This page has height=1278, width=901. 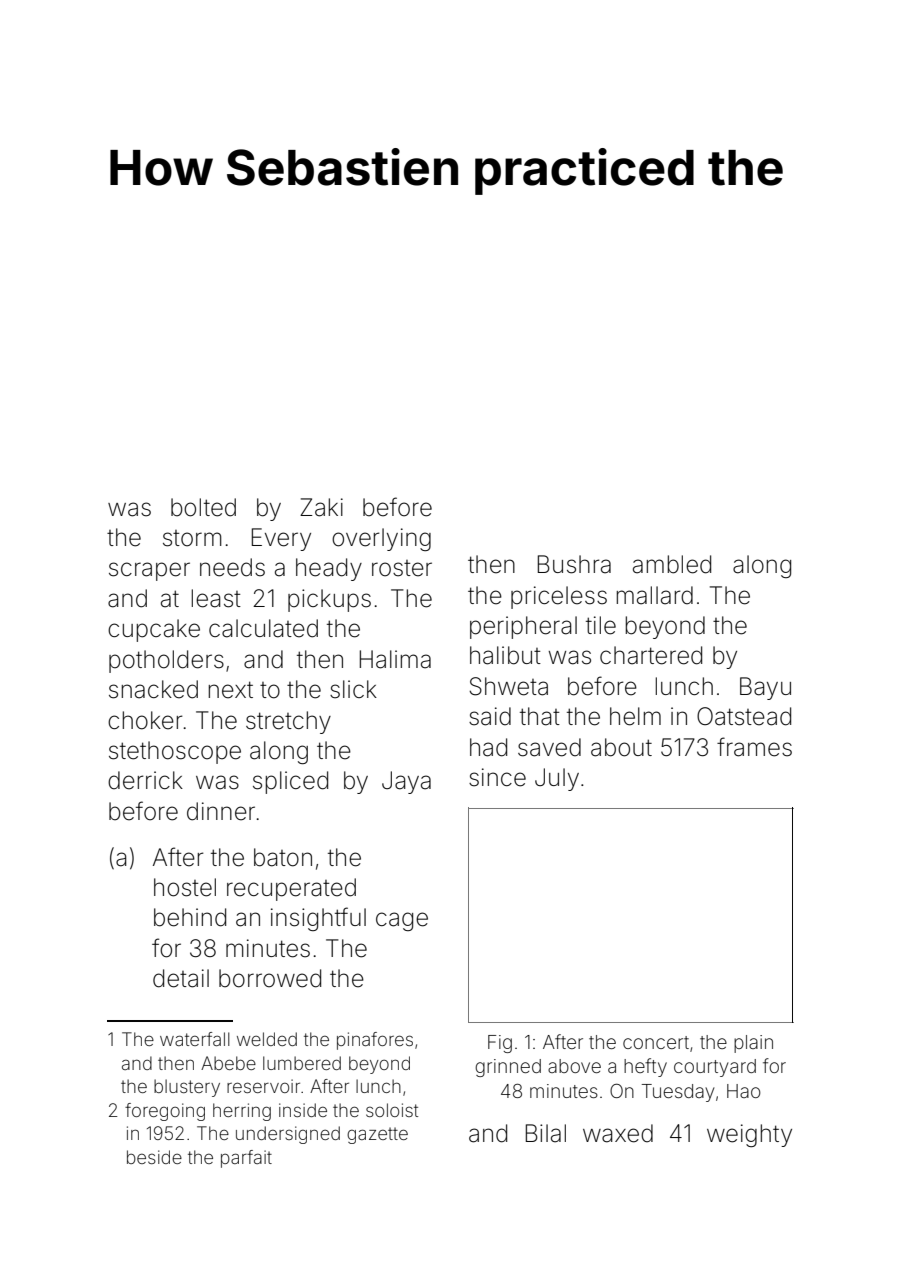 I want to click on cage, so click(x=402, y=921).
